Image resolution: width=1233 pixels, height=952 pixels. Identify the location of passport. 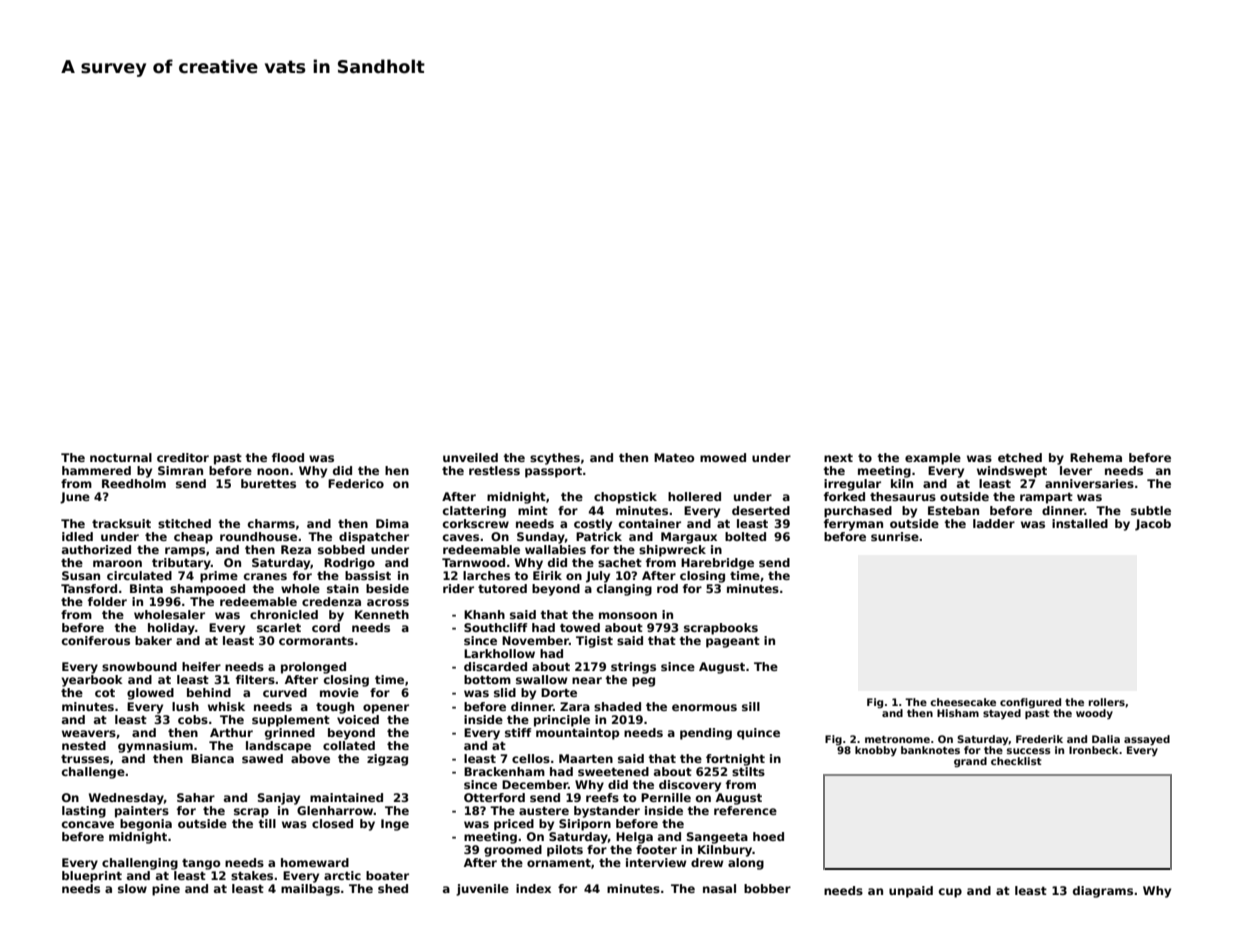
(553, 472).
